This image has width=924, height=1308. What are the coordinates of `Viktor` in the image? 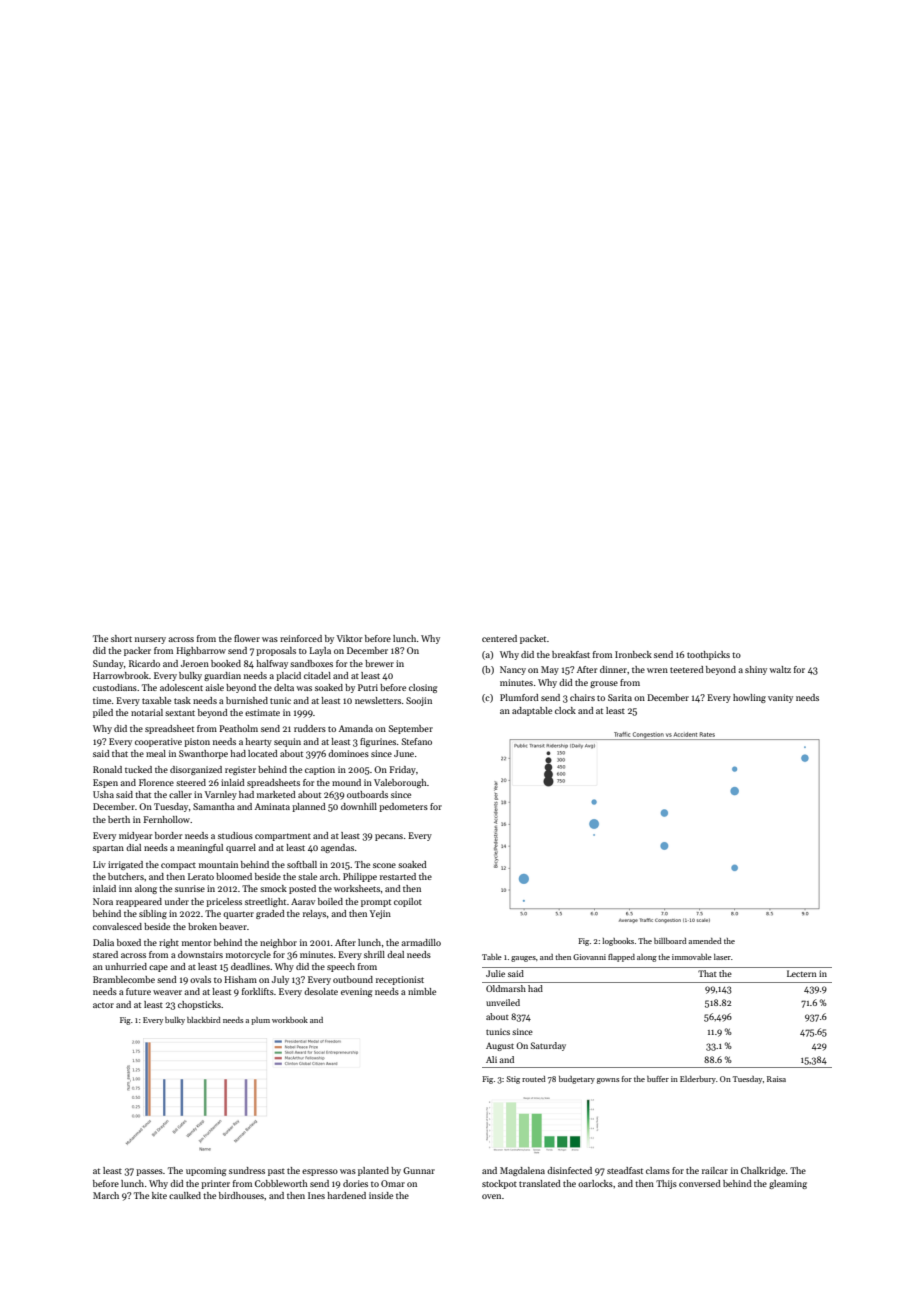 It's located at (349, 638).
